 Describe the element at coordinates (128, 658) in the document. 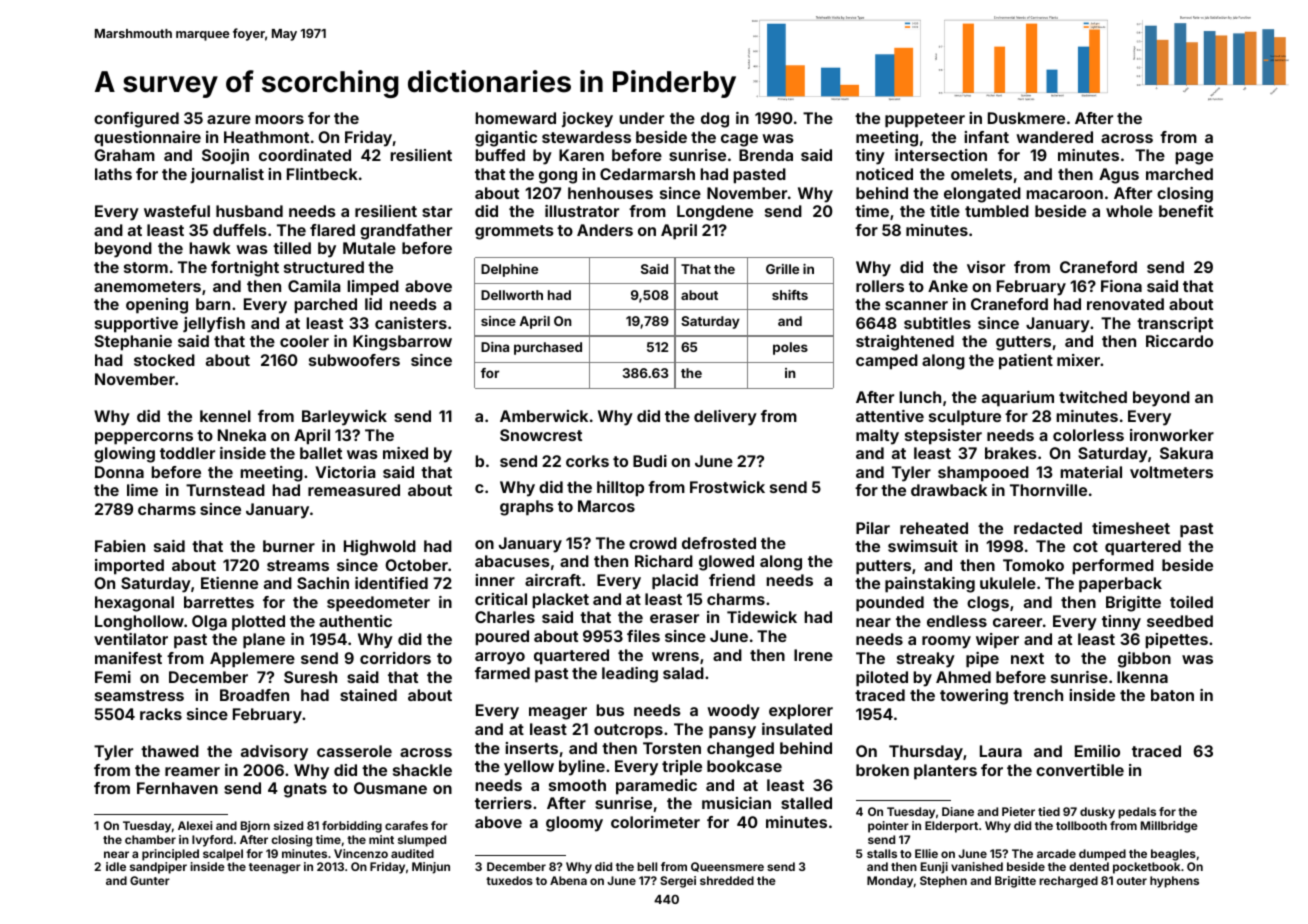

I see `manifest` at that location.
